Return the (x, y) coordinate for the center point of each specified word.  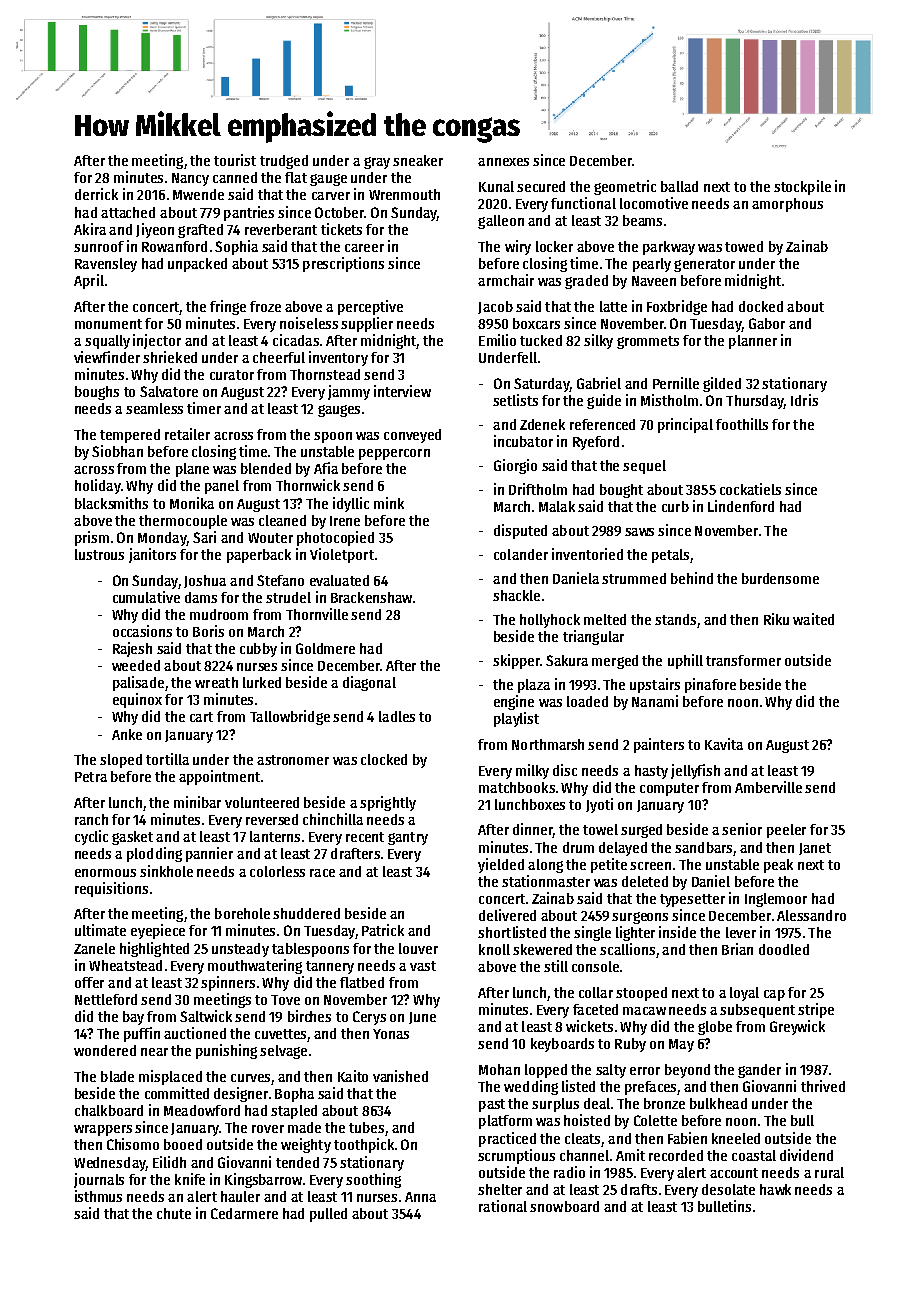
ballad (679, 186)
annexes (503, 162)
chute (174, 1213)
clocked (384, 759)
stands (675, 619)
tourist (235, 160)
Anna (420, 1197)
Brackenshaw (371, 597)
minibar (197, 802)
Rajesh (132, 649)
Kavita (724, 744)
